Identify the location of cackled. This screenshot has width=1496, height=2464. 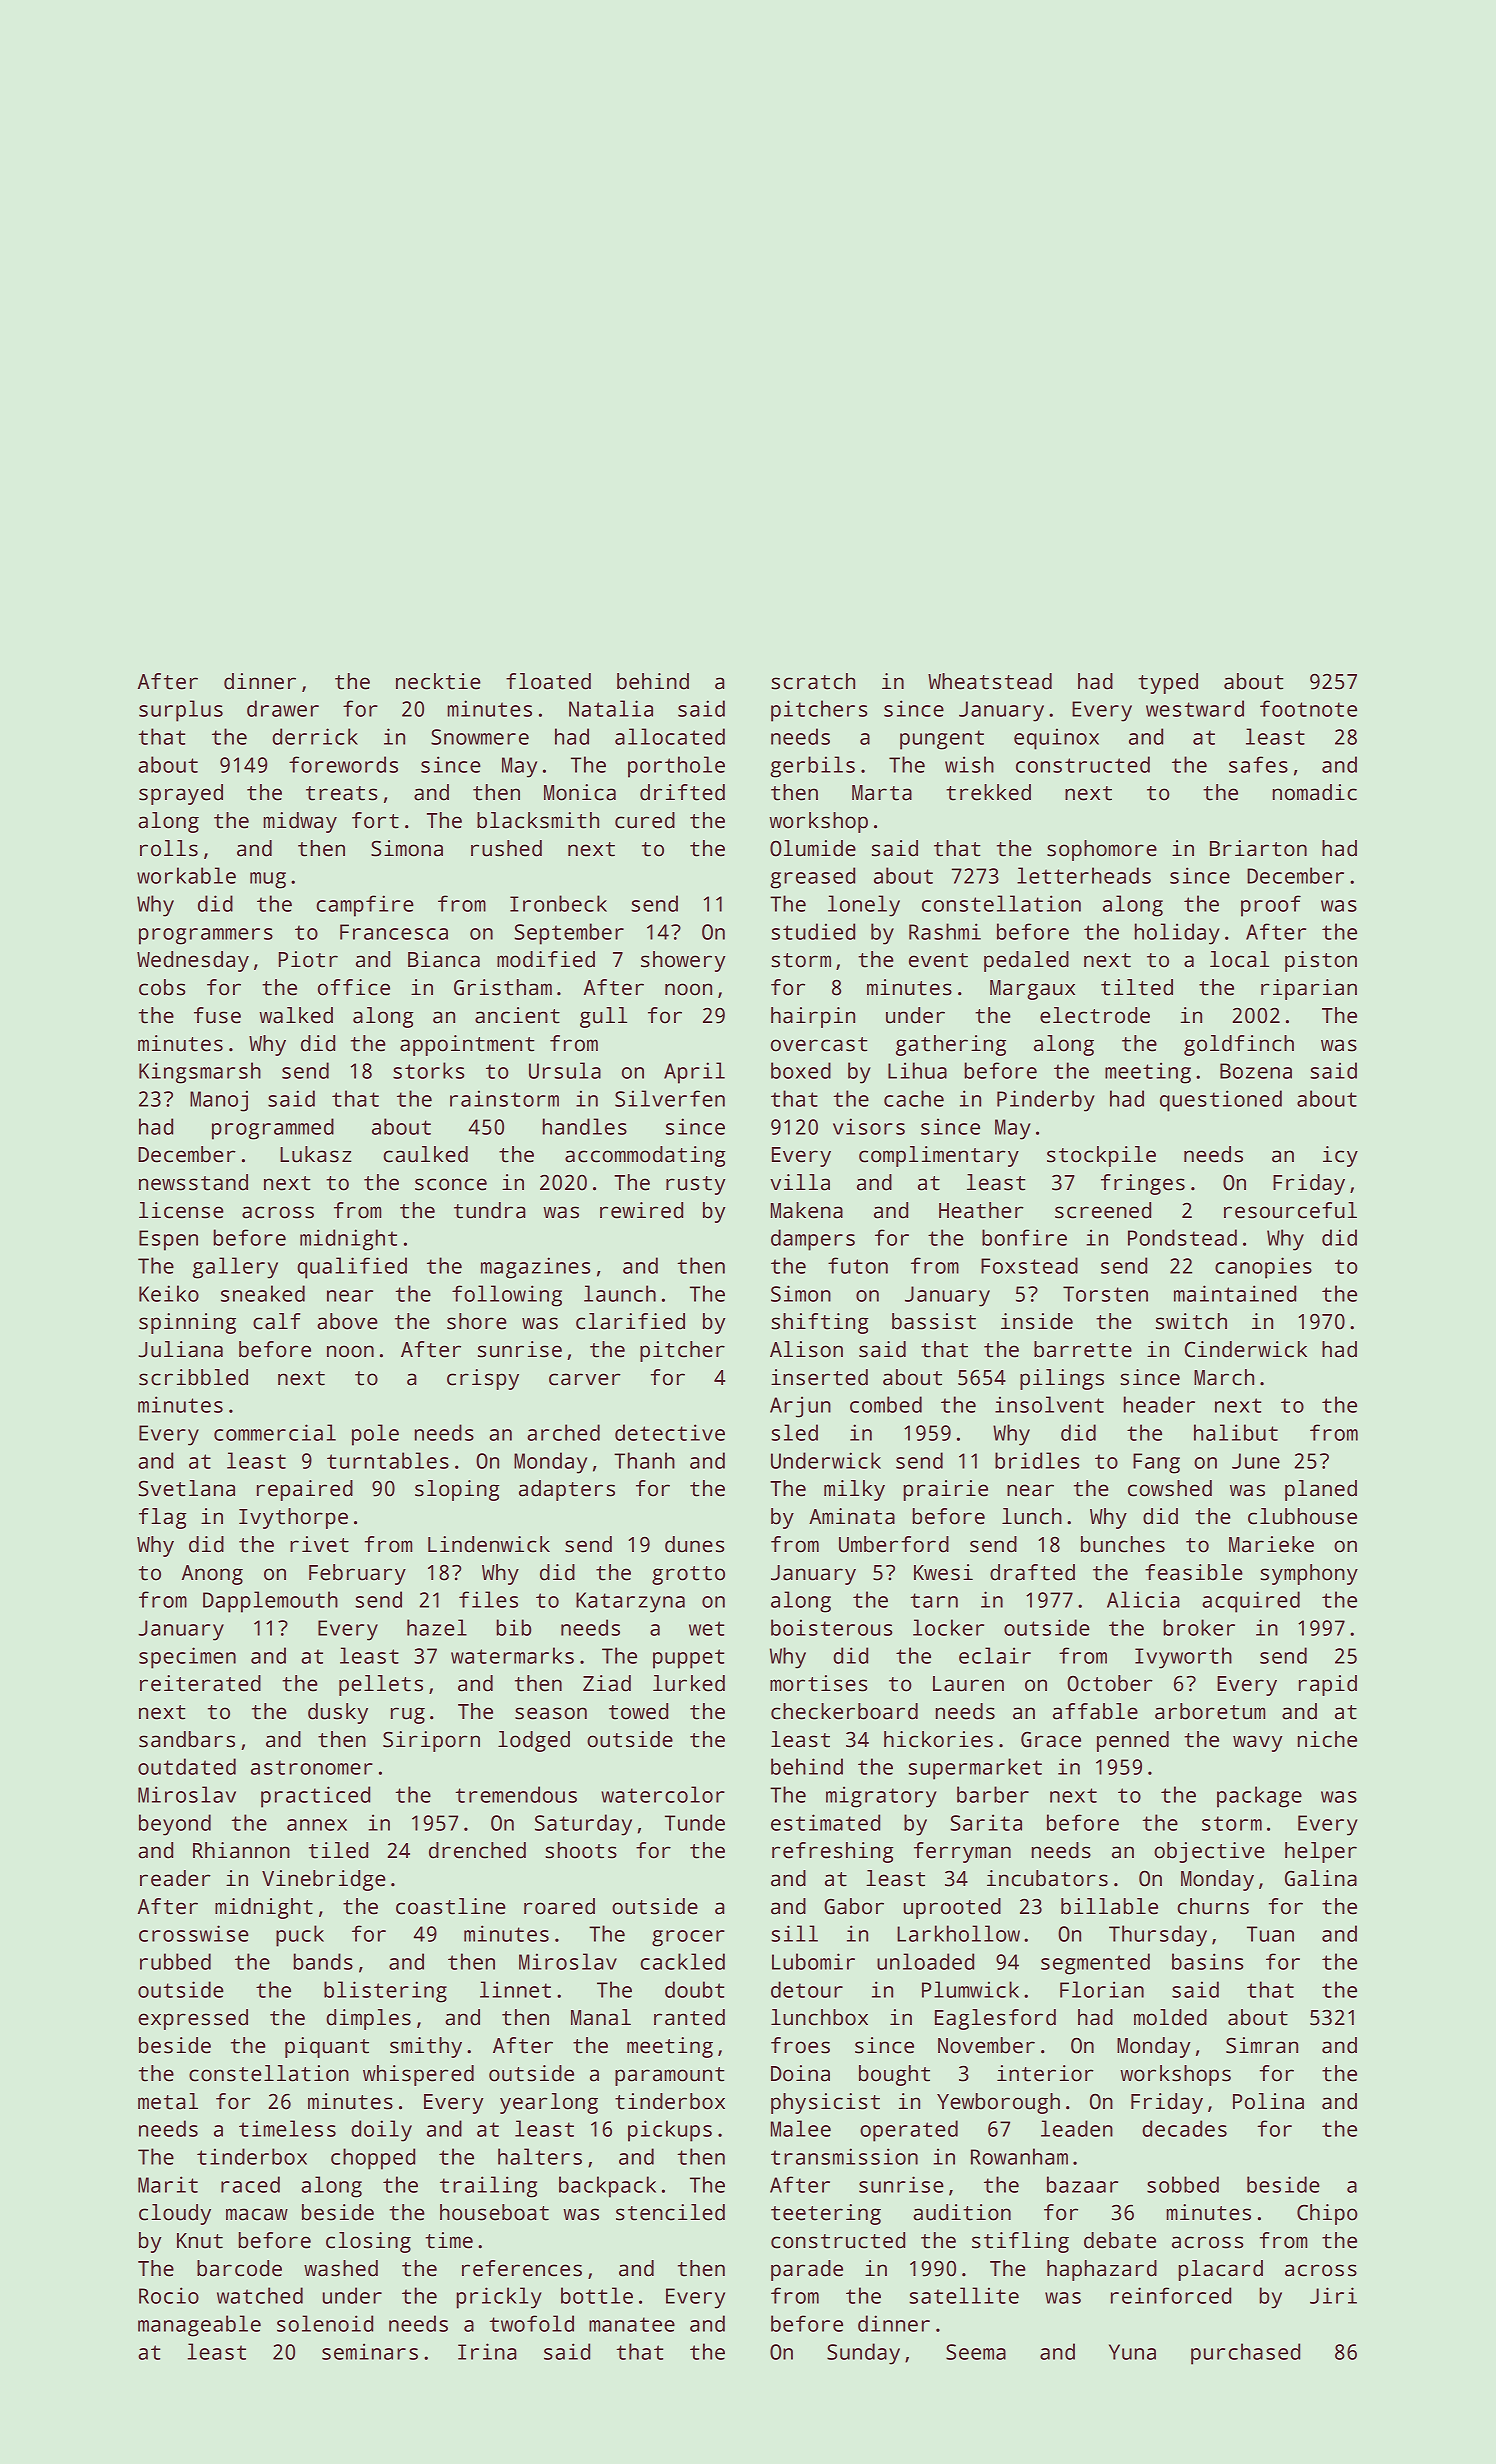
(682, 1961).
